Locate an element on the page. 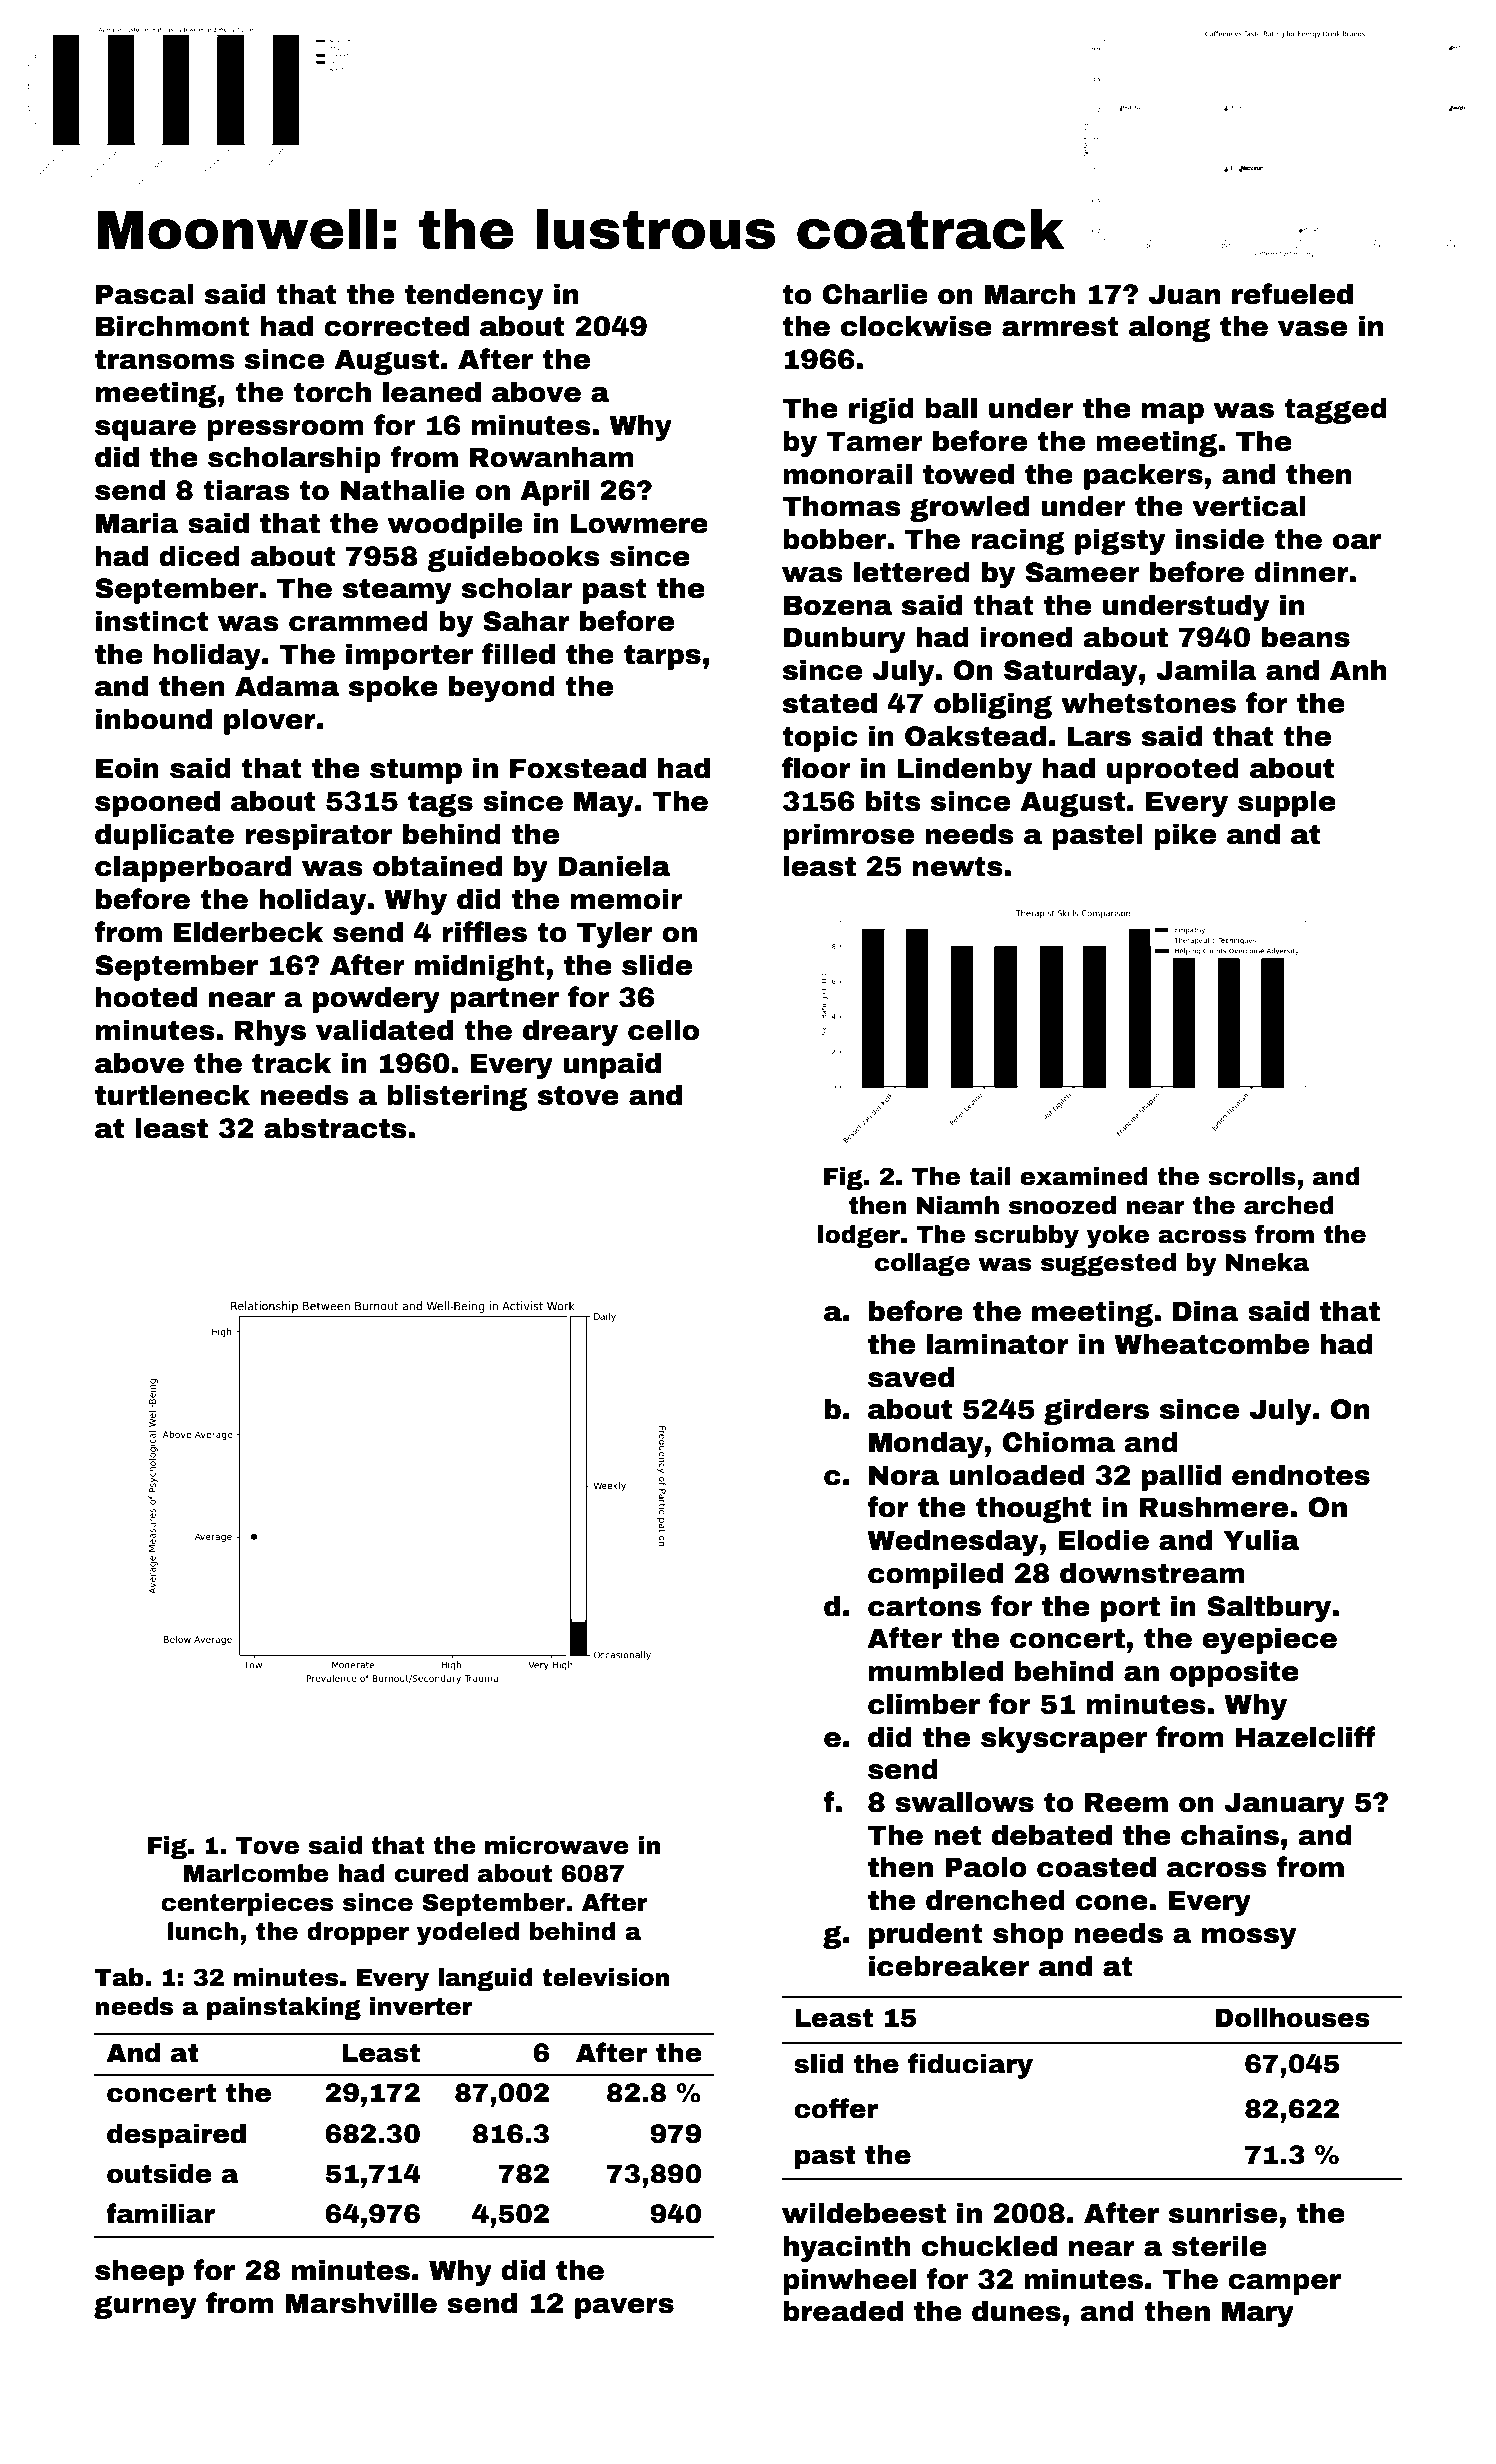 This image has height=2464, width=1496. Marlcombe is located at coordinates (256, 1873).
